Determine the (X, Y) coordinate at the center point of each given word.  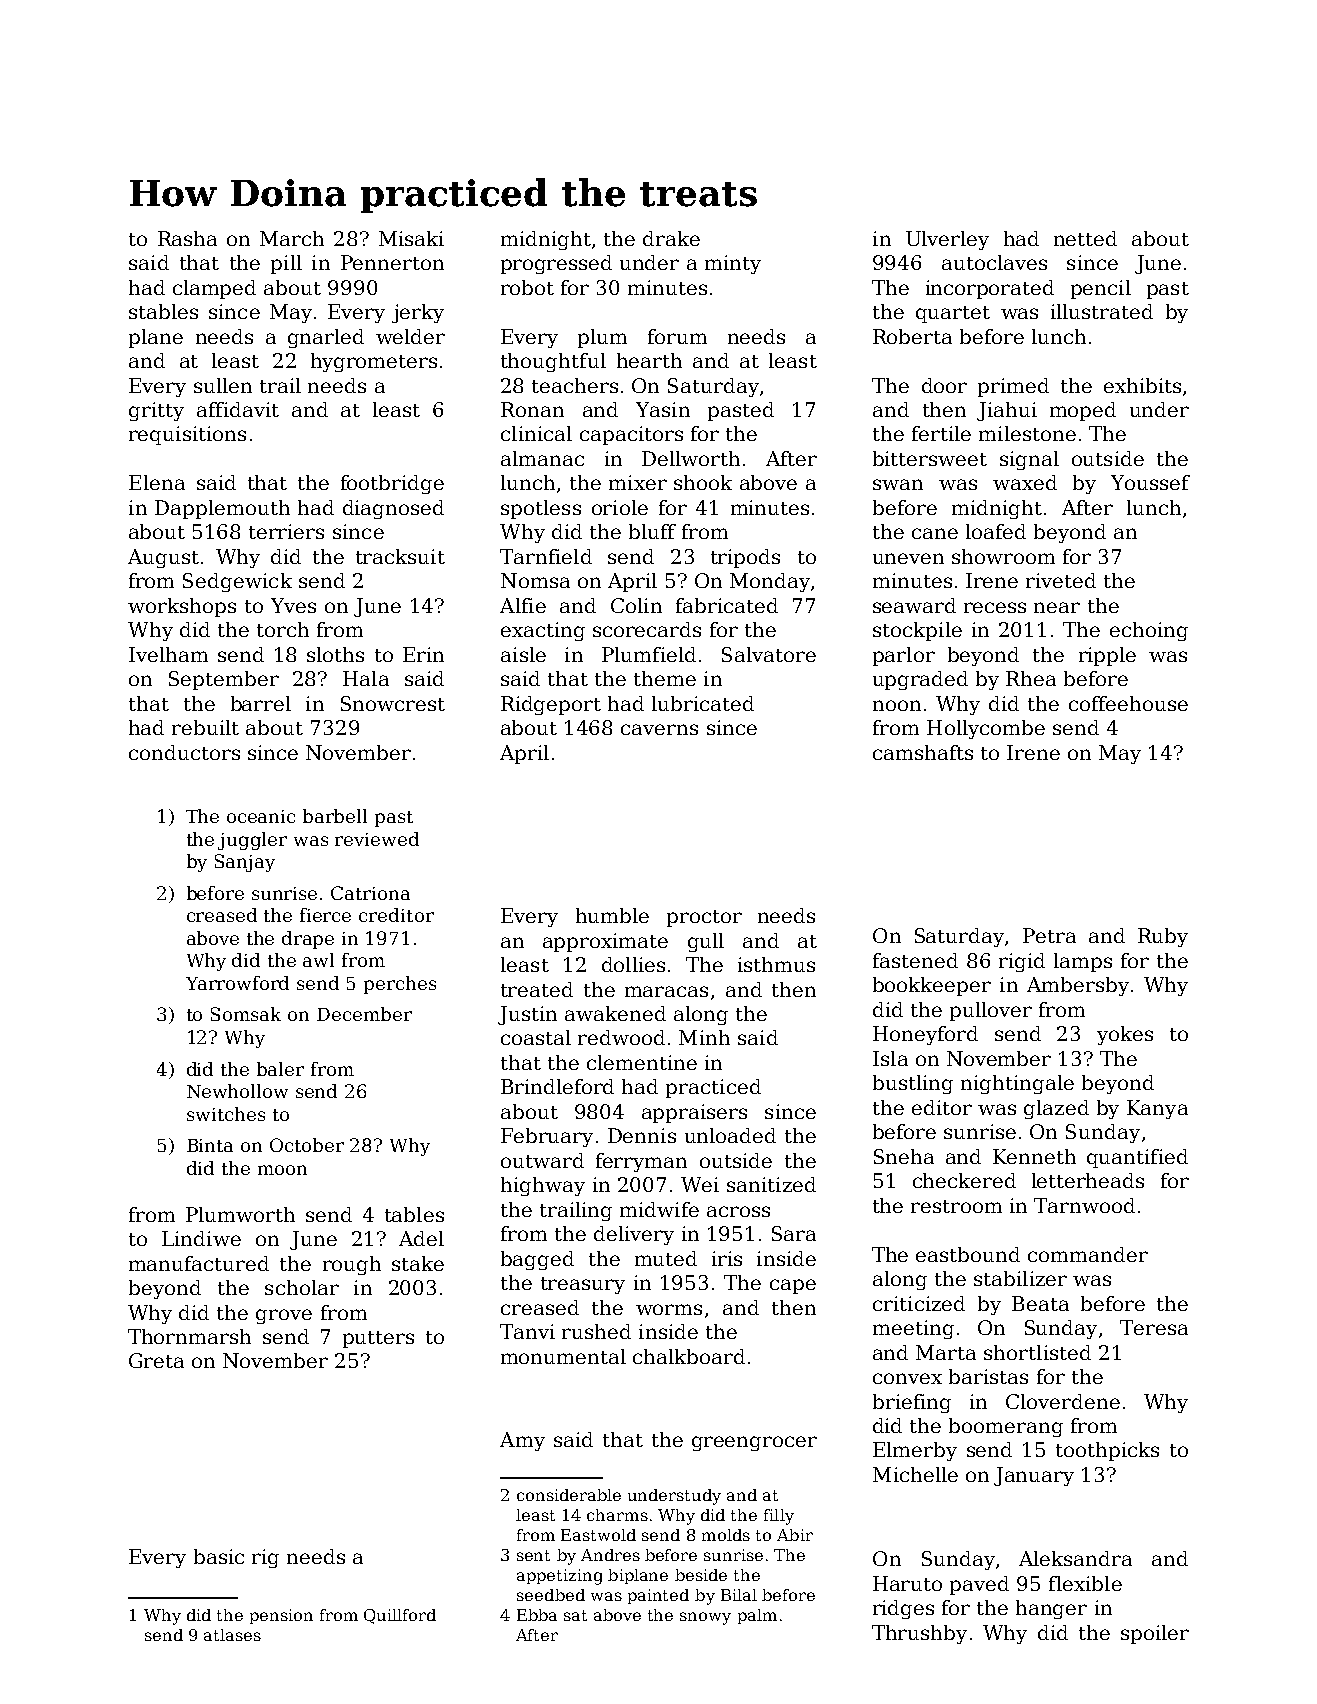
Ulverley (947, 240)
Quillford (400, 1616)
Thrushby (919, 1634)
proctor (704, 918)
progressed (556, 264)
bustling (913, 1084)
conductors (184, 752)
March (292, 238)
